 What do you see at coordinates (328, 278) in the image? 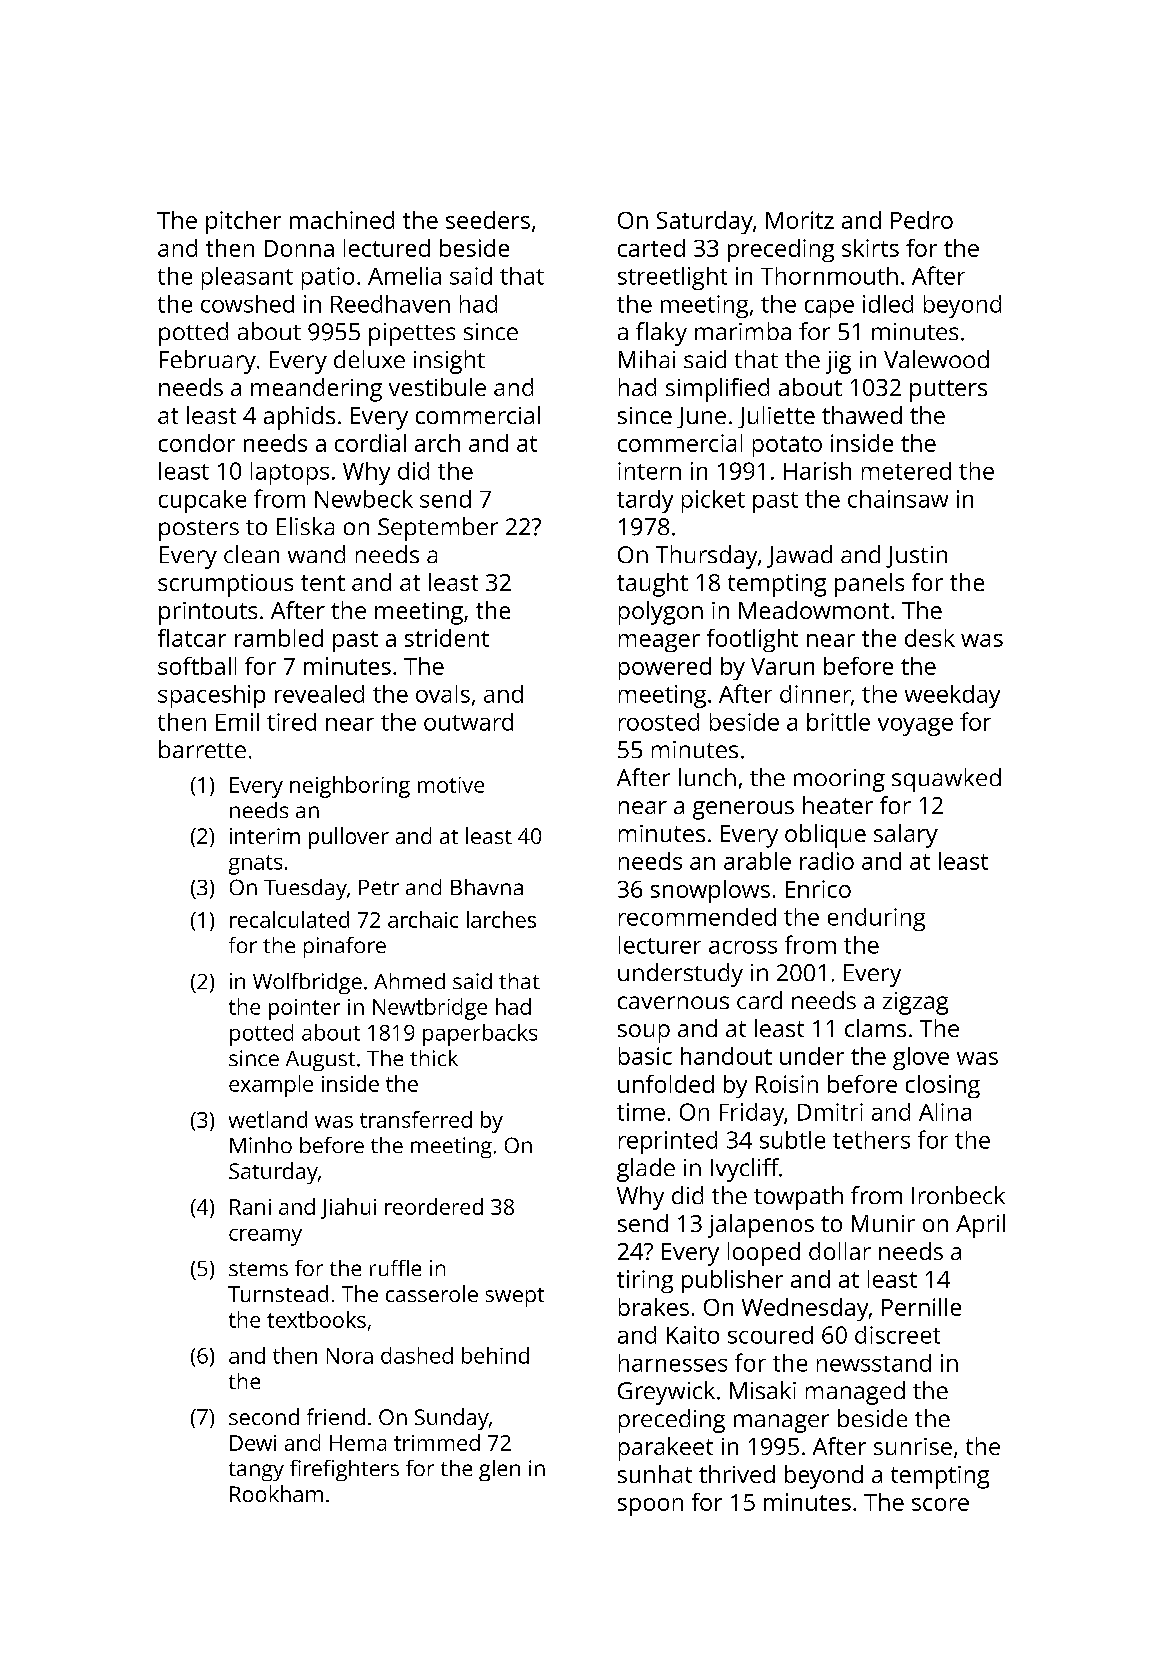
I see `patio` at bounding box center [328, 278].
